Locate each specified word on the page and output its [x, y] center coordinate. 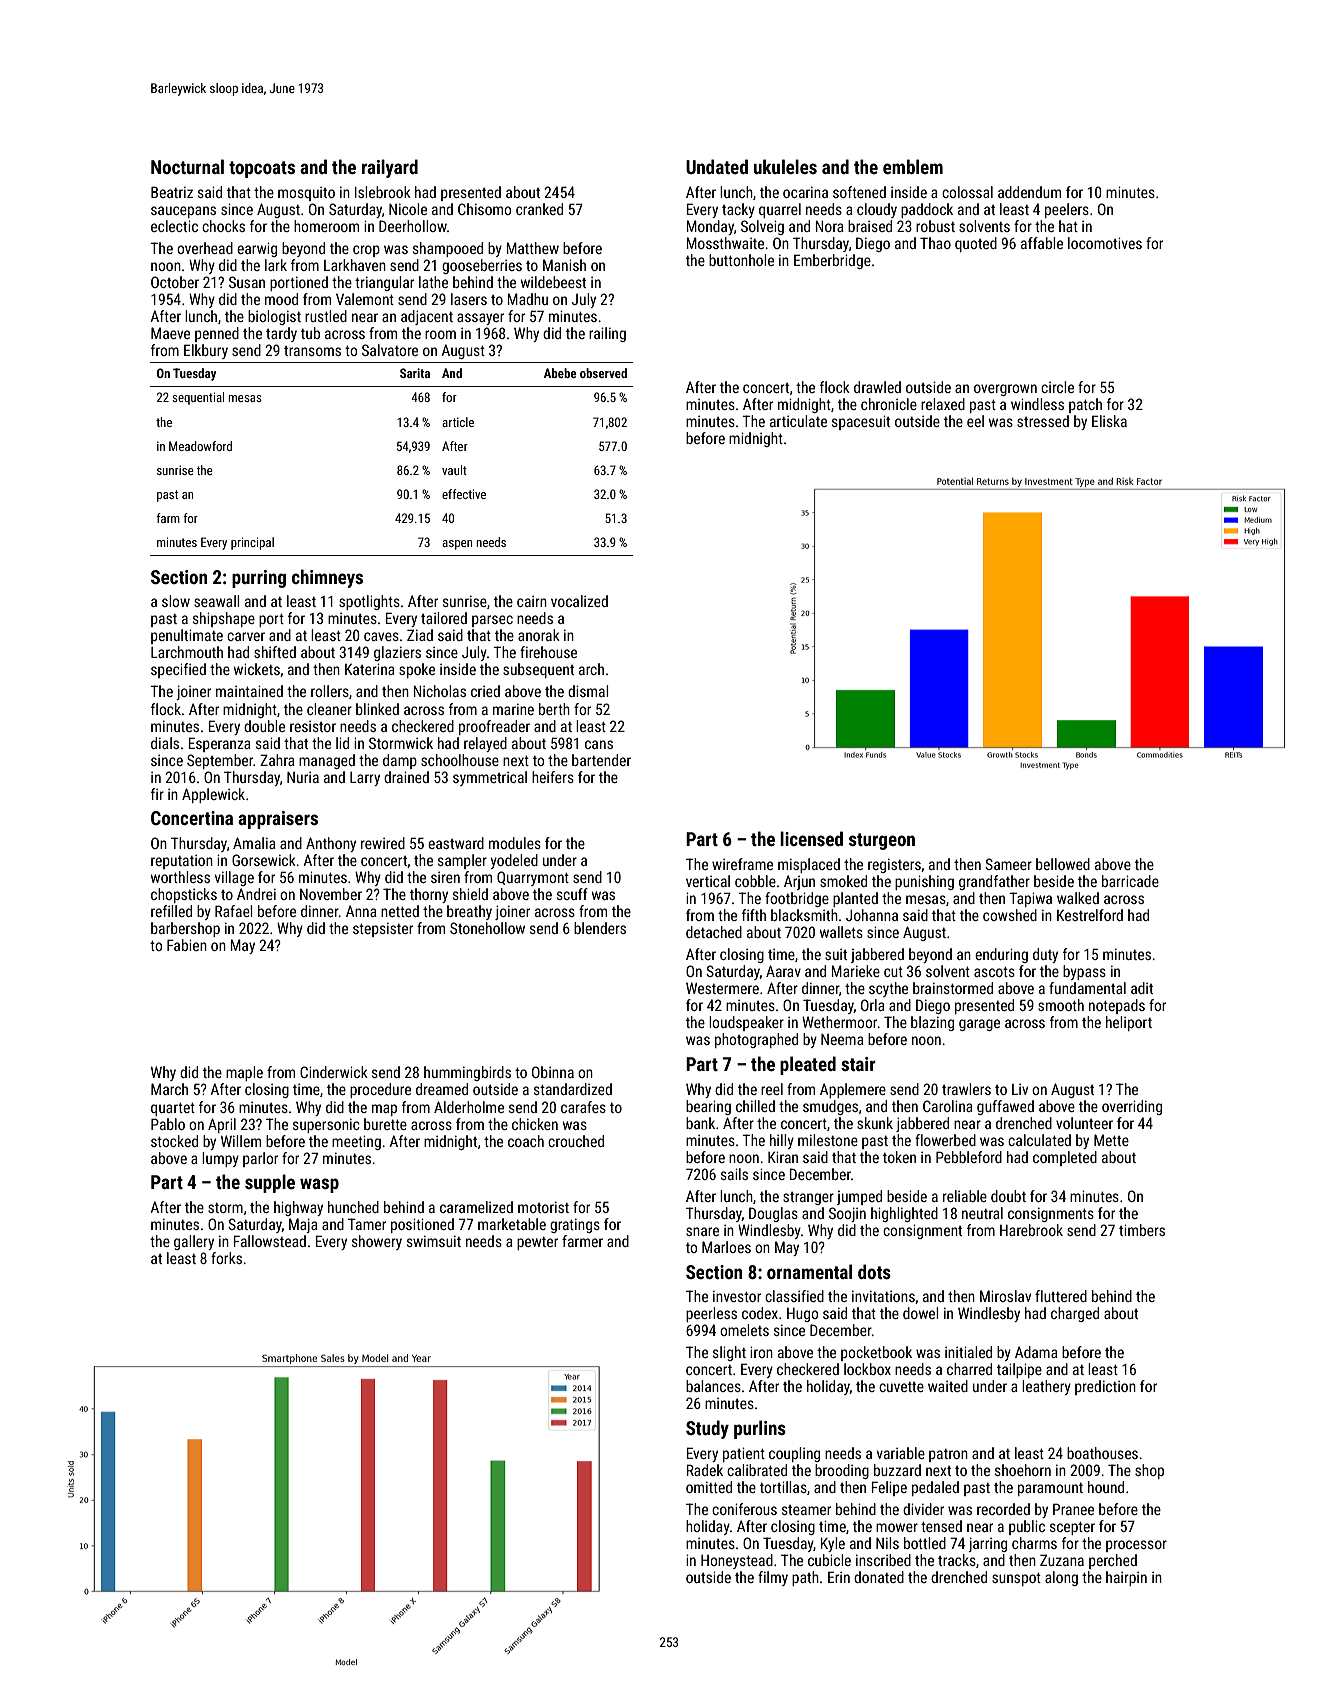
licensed [811, 838]
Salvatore [390, 350]
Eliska [1109, 421]
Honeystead [737, 1561]
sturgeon [882, 841]
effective [464, 494]
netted [400, 911]
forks [226, 1258]
